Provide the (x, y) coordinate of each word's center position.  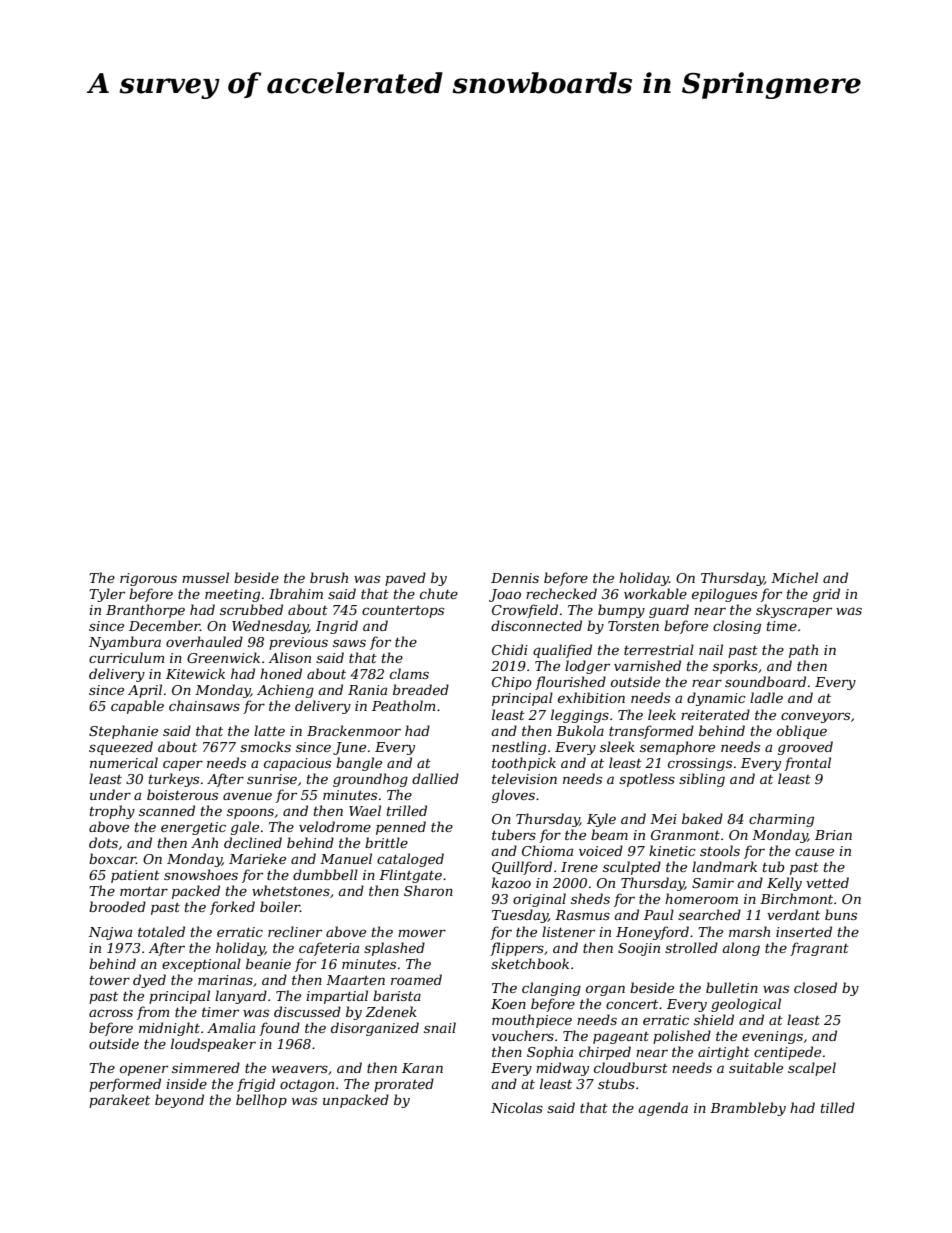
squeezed (121, 748)
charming (781, 820)
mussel (205, 577)
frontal (807, 764)
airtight (724, 1053)
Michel (794, 577)
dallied (435, 778)
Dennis (515, 578)
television (524, 778)
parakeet (119, 1101)
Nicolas (517, 1107)
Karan (422, 1068)
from (153, 1013)
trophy (112, 812)
